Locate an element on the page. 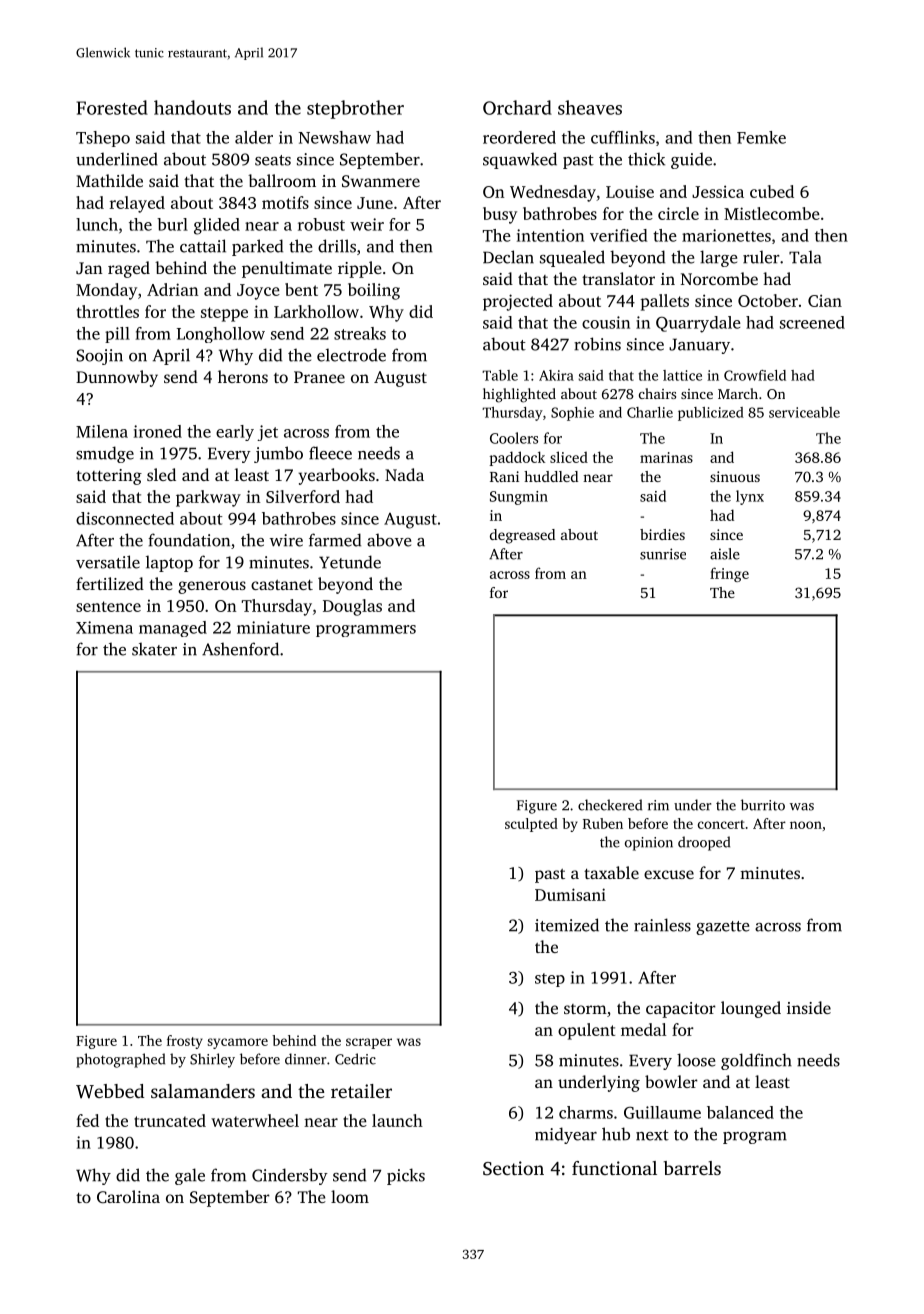 The image size is (924, 1314). projected is located at coordinates (518, 302).
